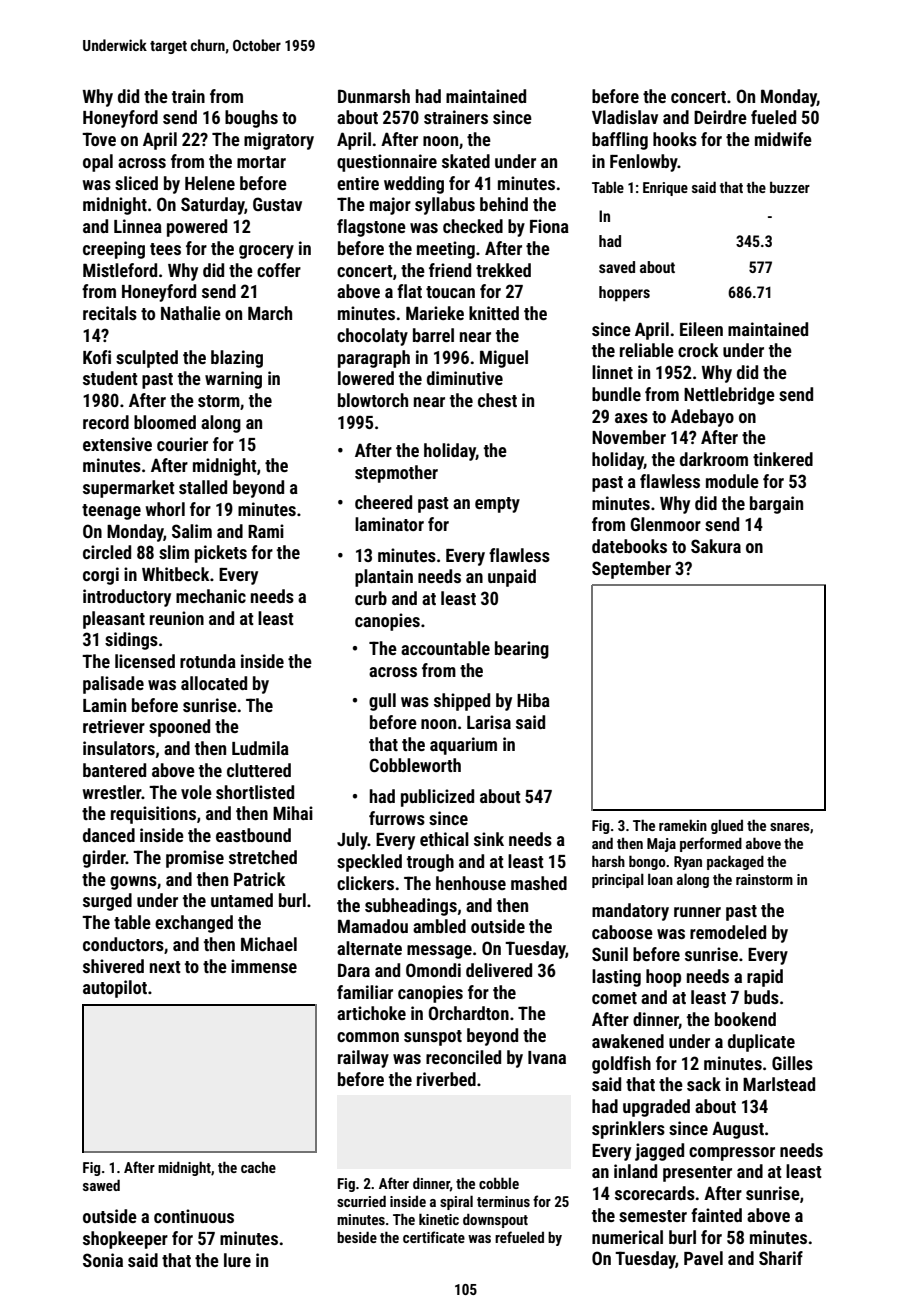 The image size is (908, 1316). I want to click on lure, so click(237, 1260).
